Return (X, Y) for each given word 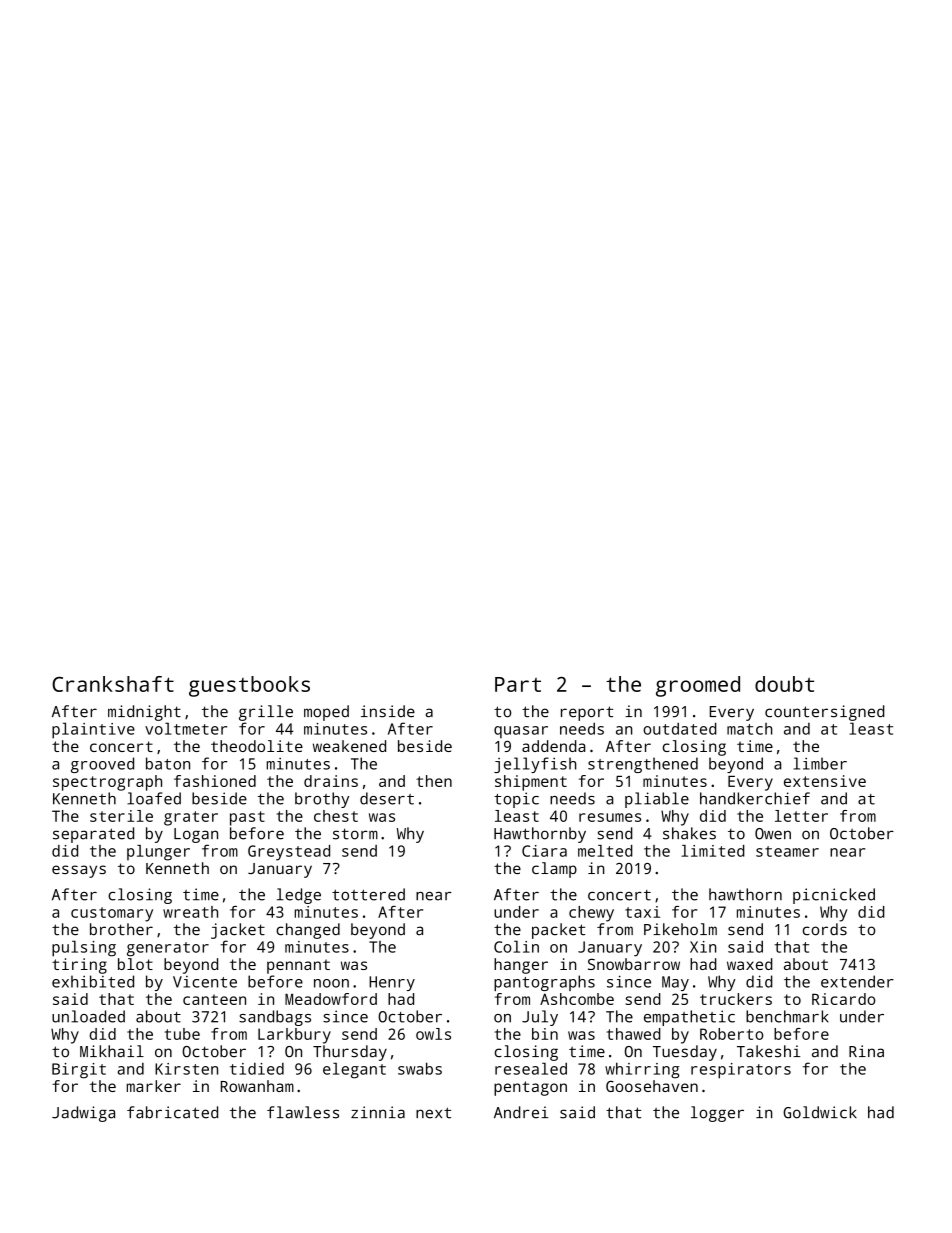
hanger (521, 966)
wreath (190, 912)
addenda (553, 746)
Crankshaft (113, 684)
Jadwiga (83, 1114)
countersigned (825, 713)
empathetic (689, 1018)
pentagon (530, 1088)
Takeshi (768, 1051)
